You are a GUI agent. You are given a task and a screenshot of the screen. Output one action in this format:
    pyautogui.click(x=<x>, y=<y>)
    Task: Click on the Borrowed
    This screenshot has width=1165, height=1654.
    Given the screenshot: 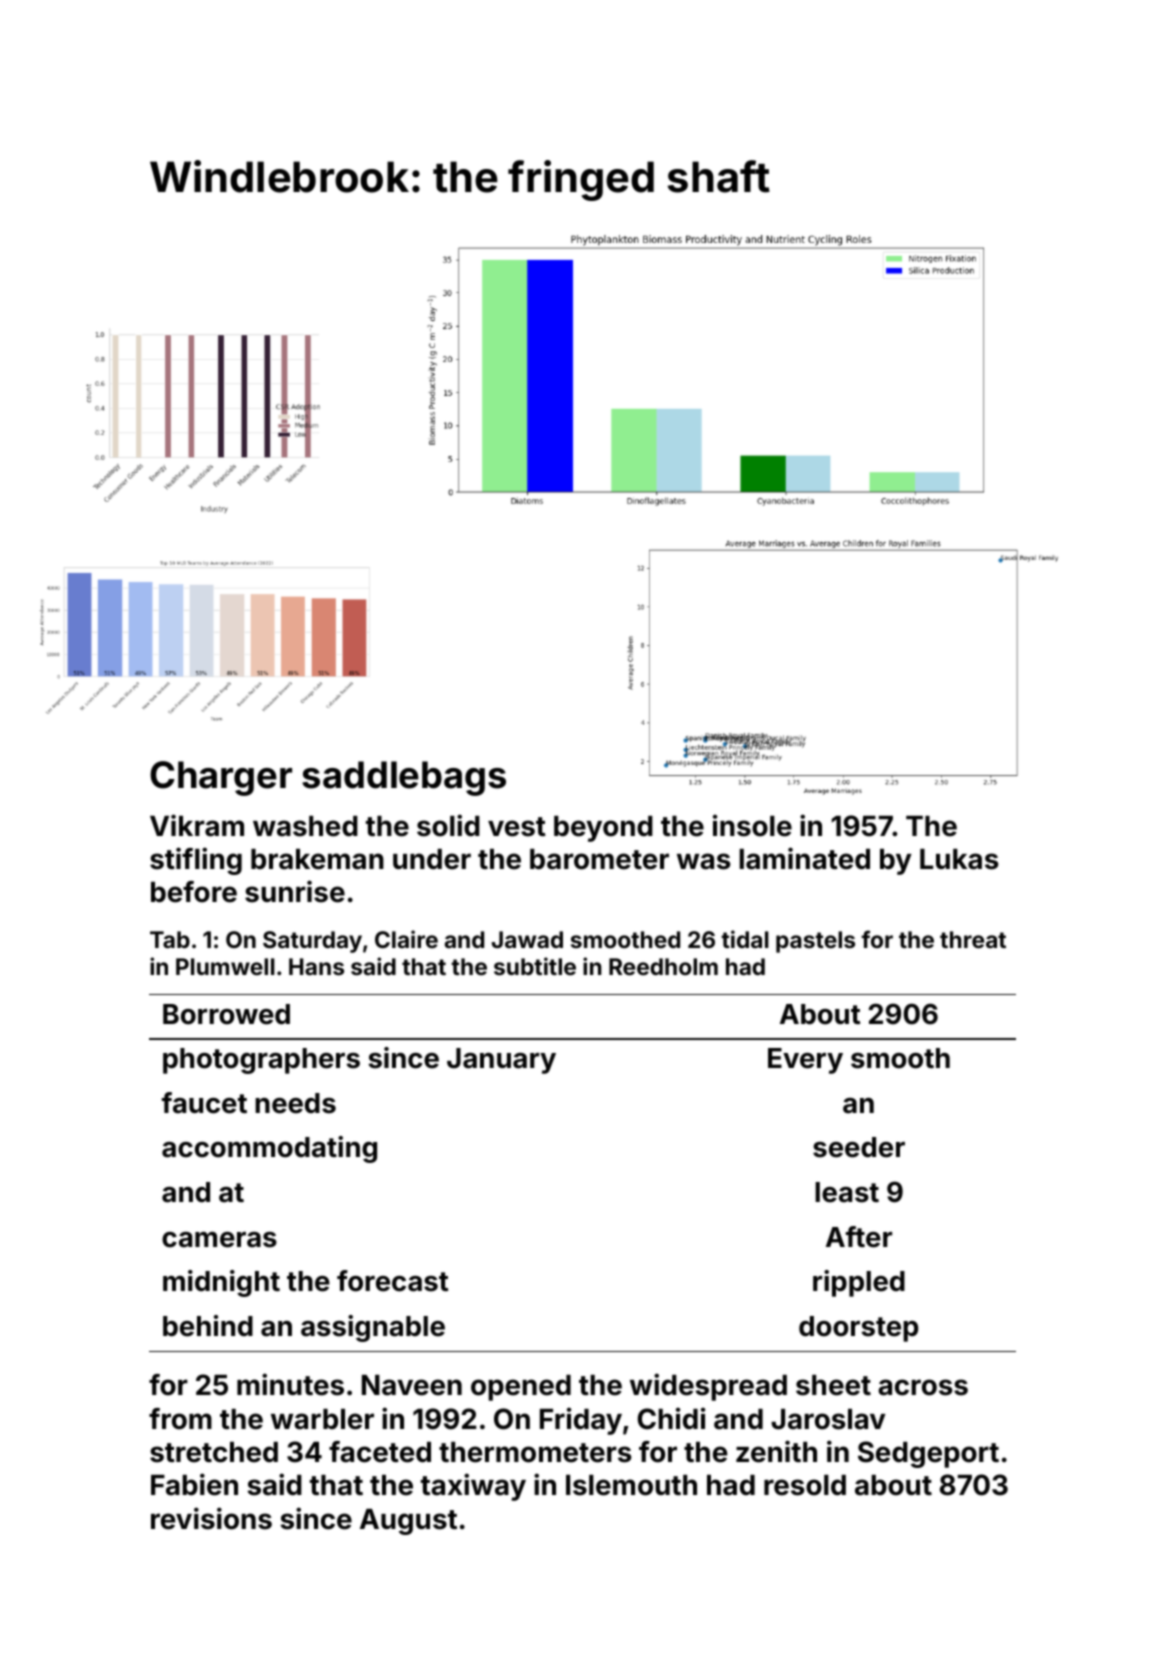 What is the action you would take?
    pyautogui.click(x=226, y=1014)
